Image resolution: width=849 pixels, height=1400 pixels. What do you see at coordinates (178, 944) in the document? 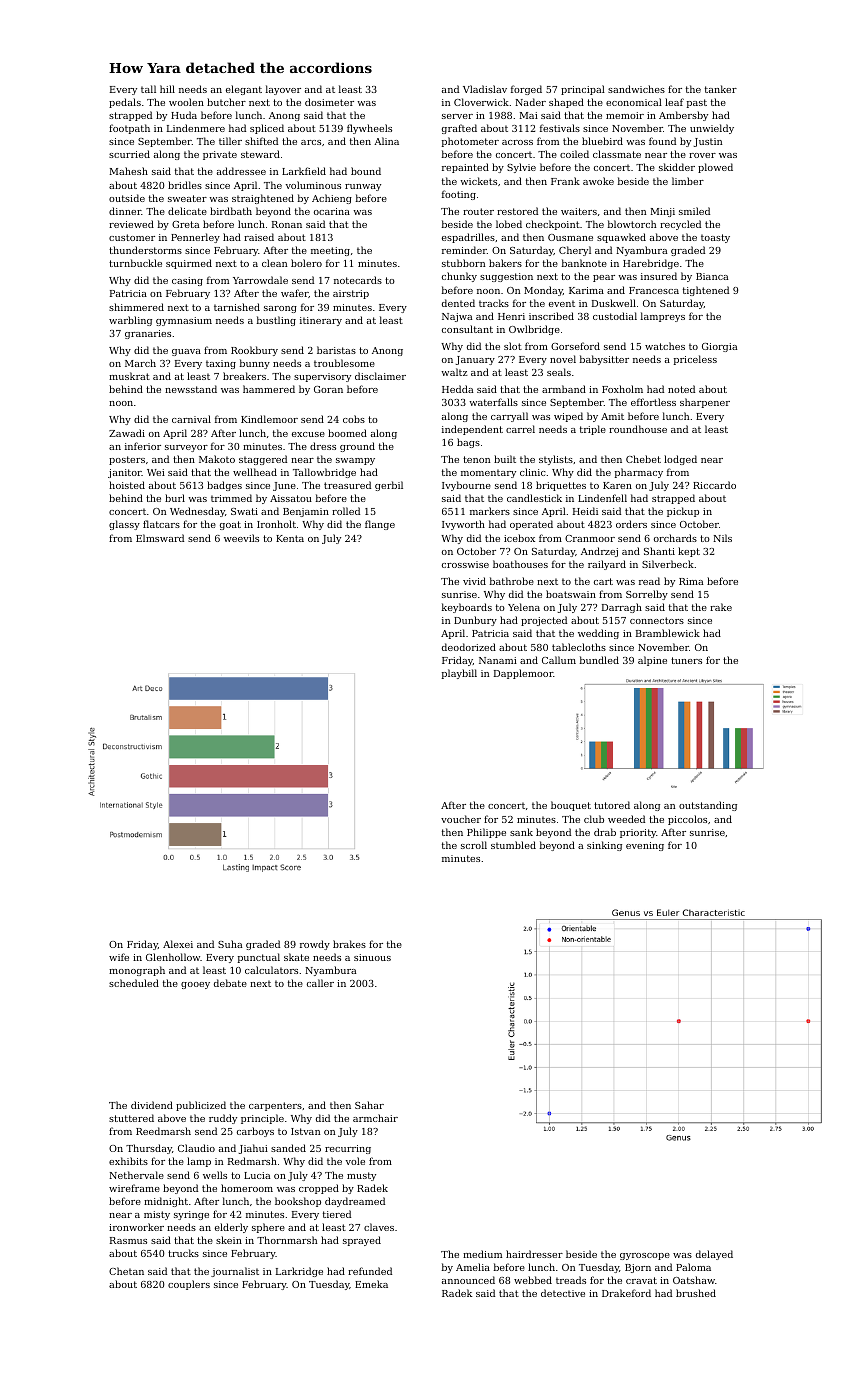
I see `Alexei` at bounding box center [178, 944].
